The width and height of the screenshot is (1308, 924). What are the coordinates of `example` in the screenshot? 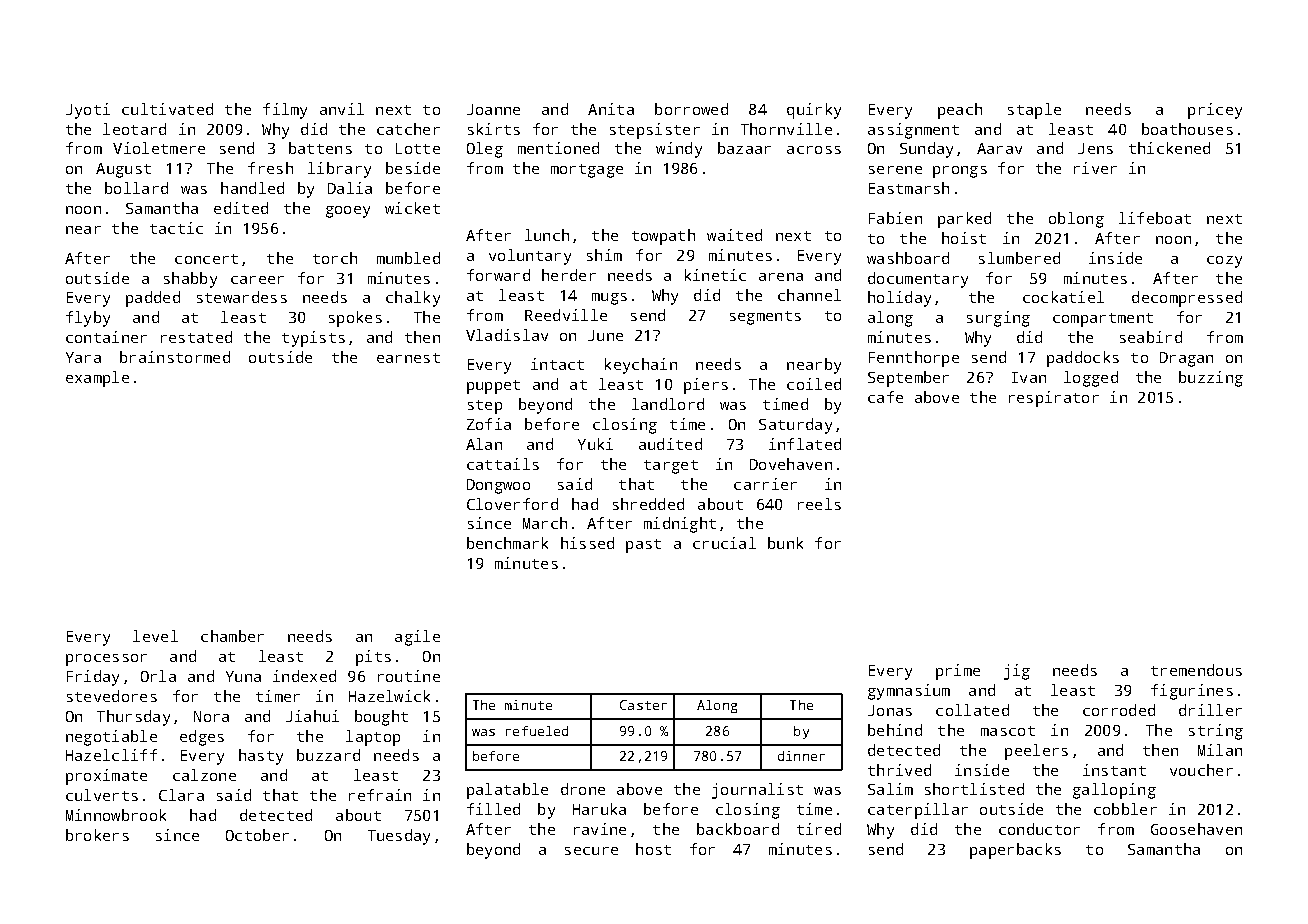 It's located at (97, 379).
